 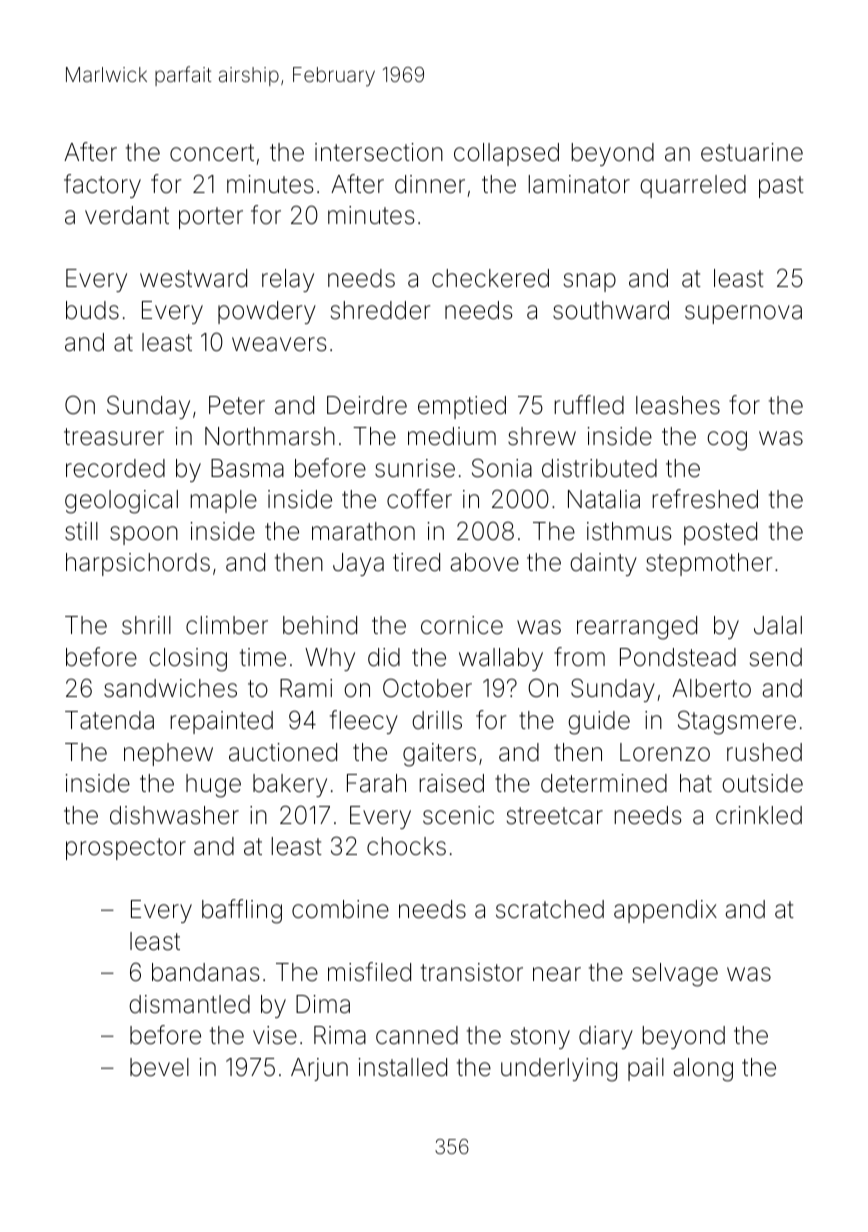 I want to click on collapsed, so click(x=506, y=154).
